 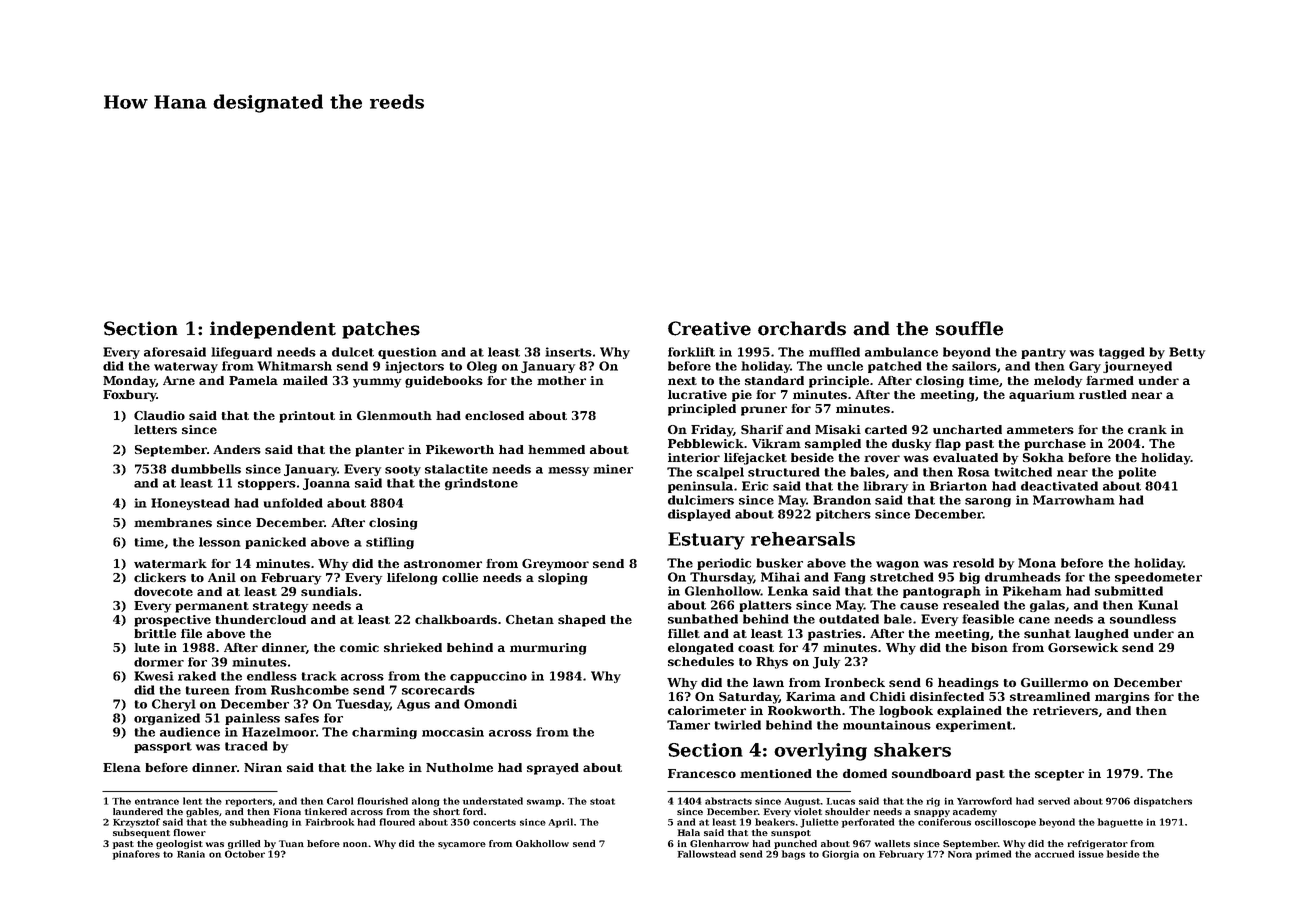 What do you see at coordinates (958, 486) in the screenshot?
I see `Briarton` at bounding box center [958, 486].
